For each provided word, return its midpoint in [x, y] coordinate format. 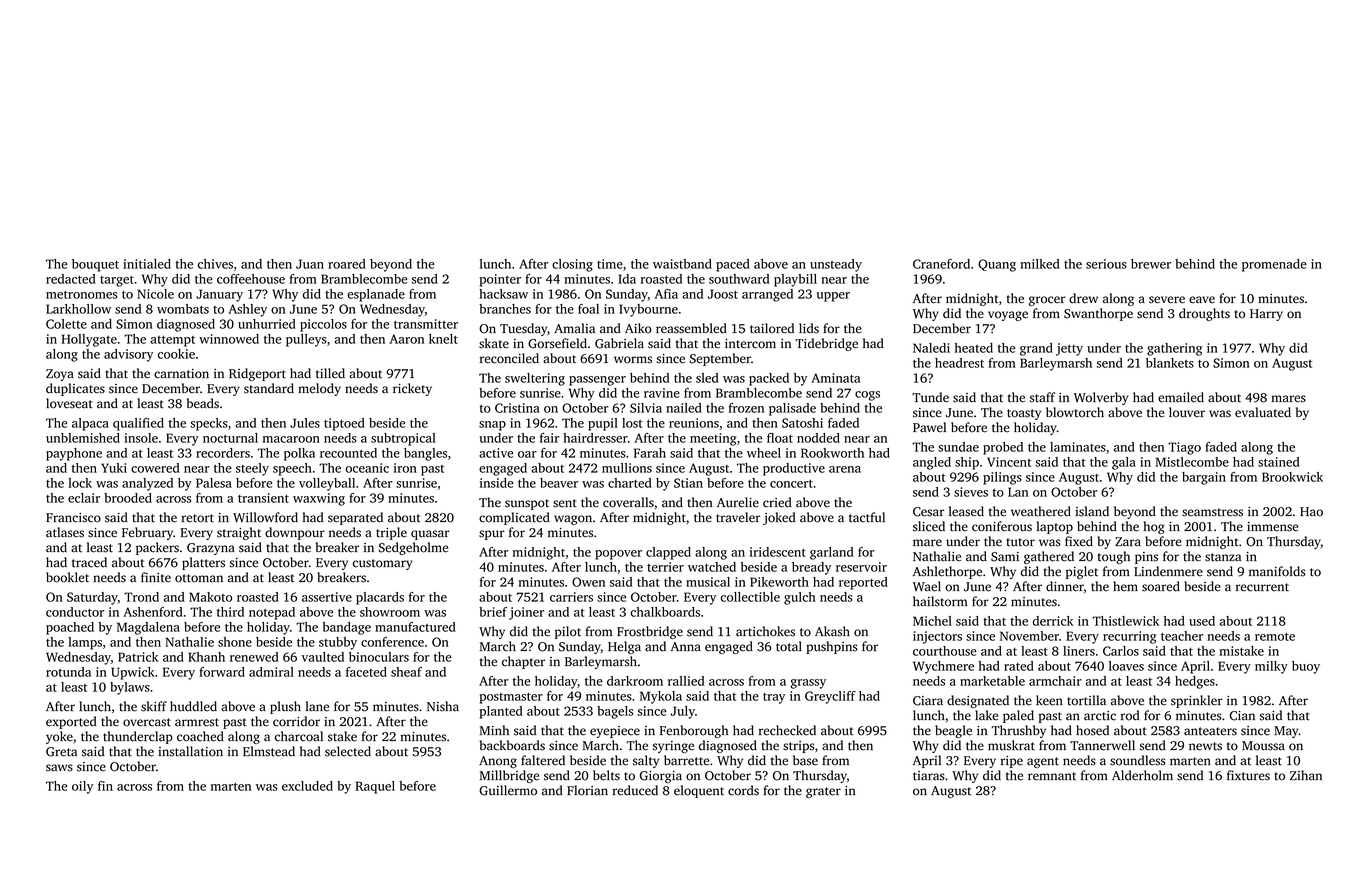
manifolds [1277, 571]
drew [1083, 298]
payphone [74, 454]
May [1286, 732]
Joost [723, 294]
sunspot [527, 504]
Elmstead [269, 751]
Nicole [155, 294]
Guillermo [508, 790]
